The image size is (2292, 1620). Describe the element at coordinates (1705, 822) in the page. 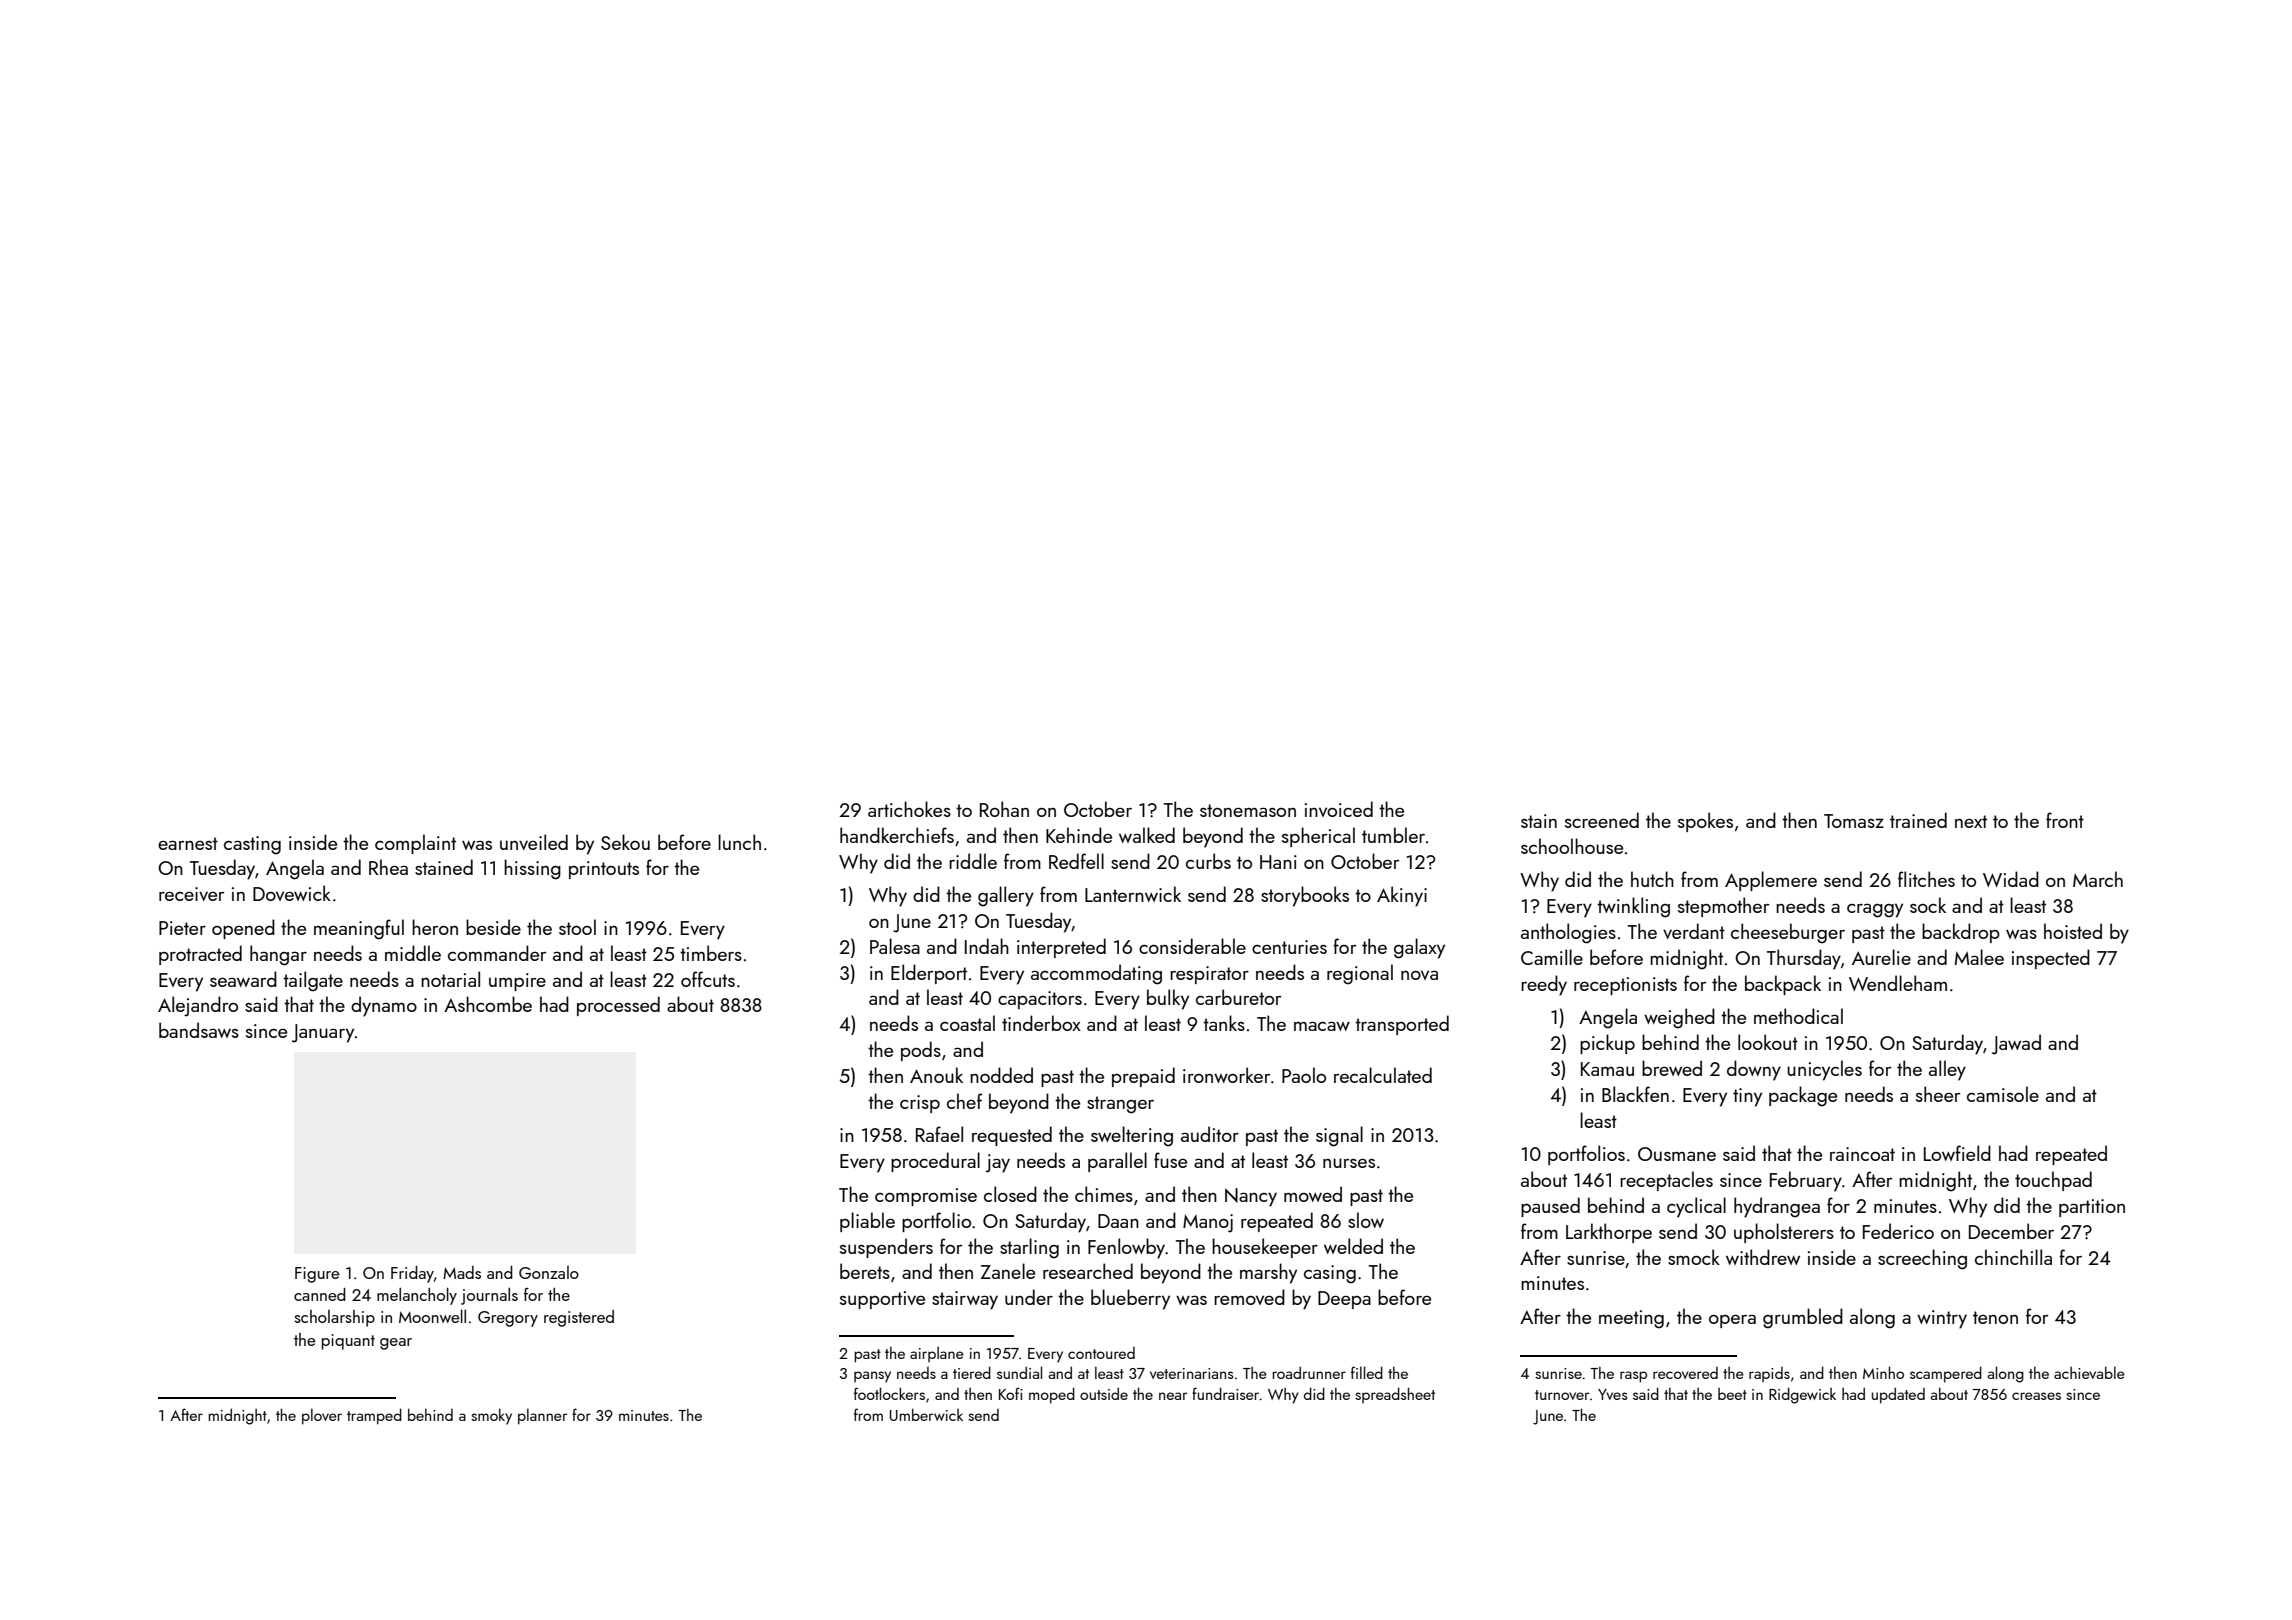

I see `spokes` at that location.
